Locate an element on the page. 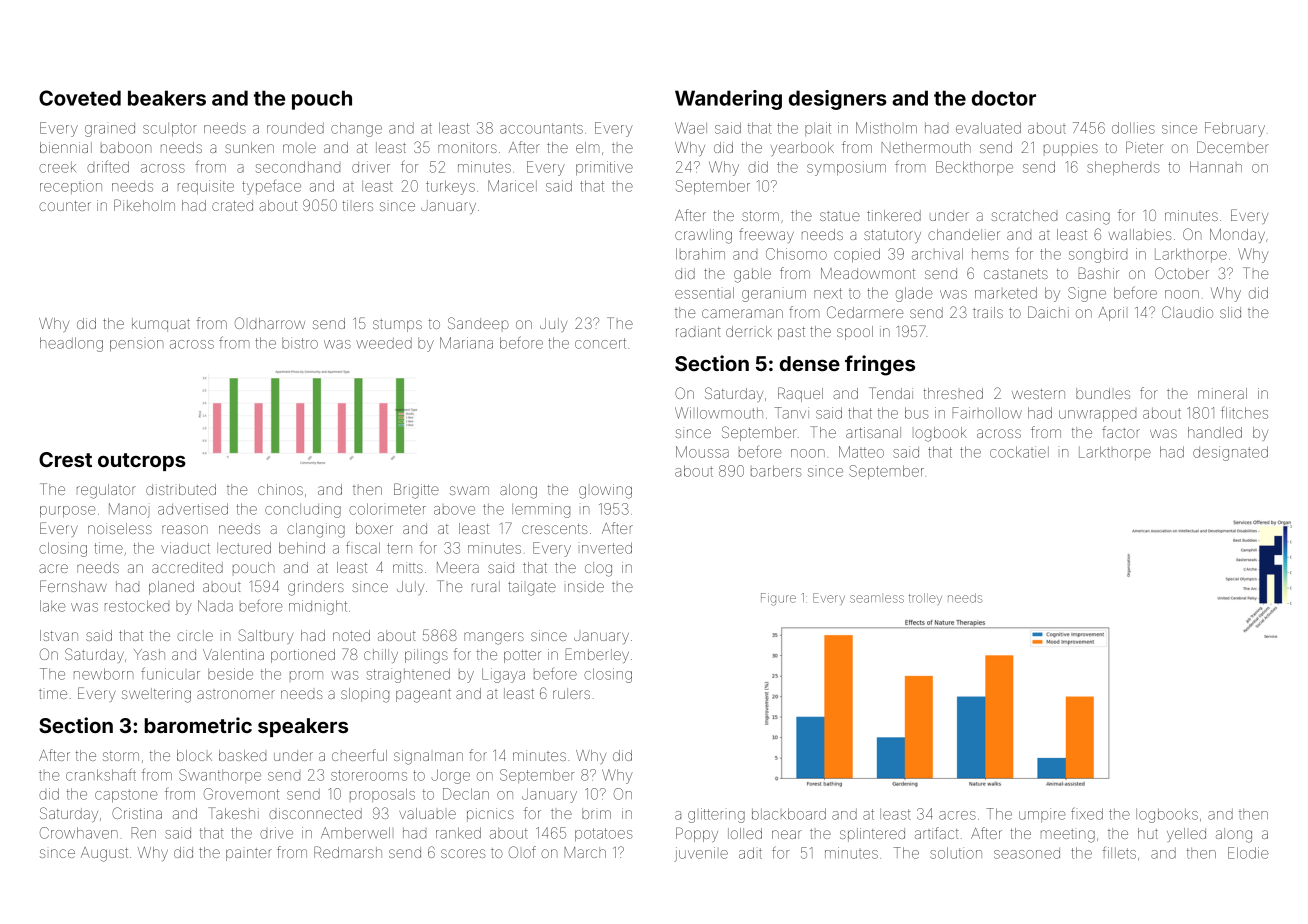 Image resolution: width=1308 pixels, height=924 pixels. circle is located at coordinates (195, 635).
